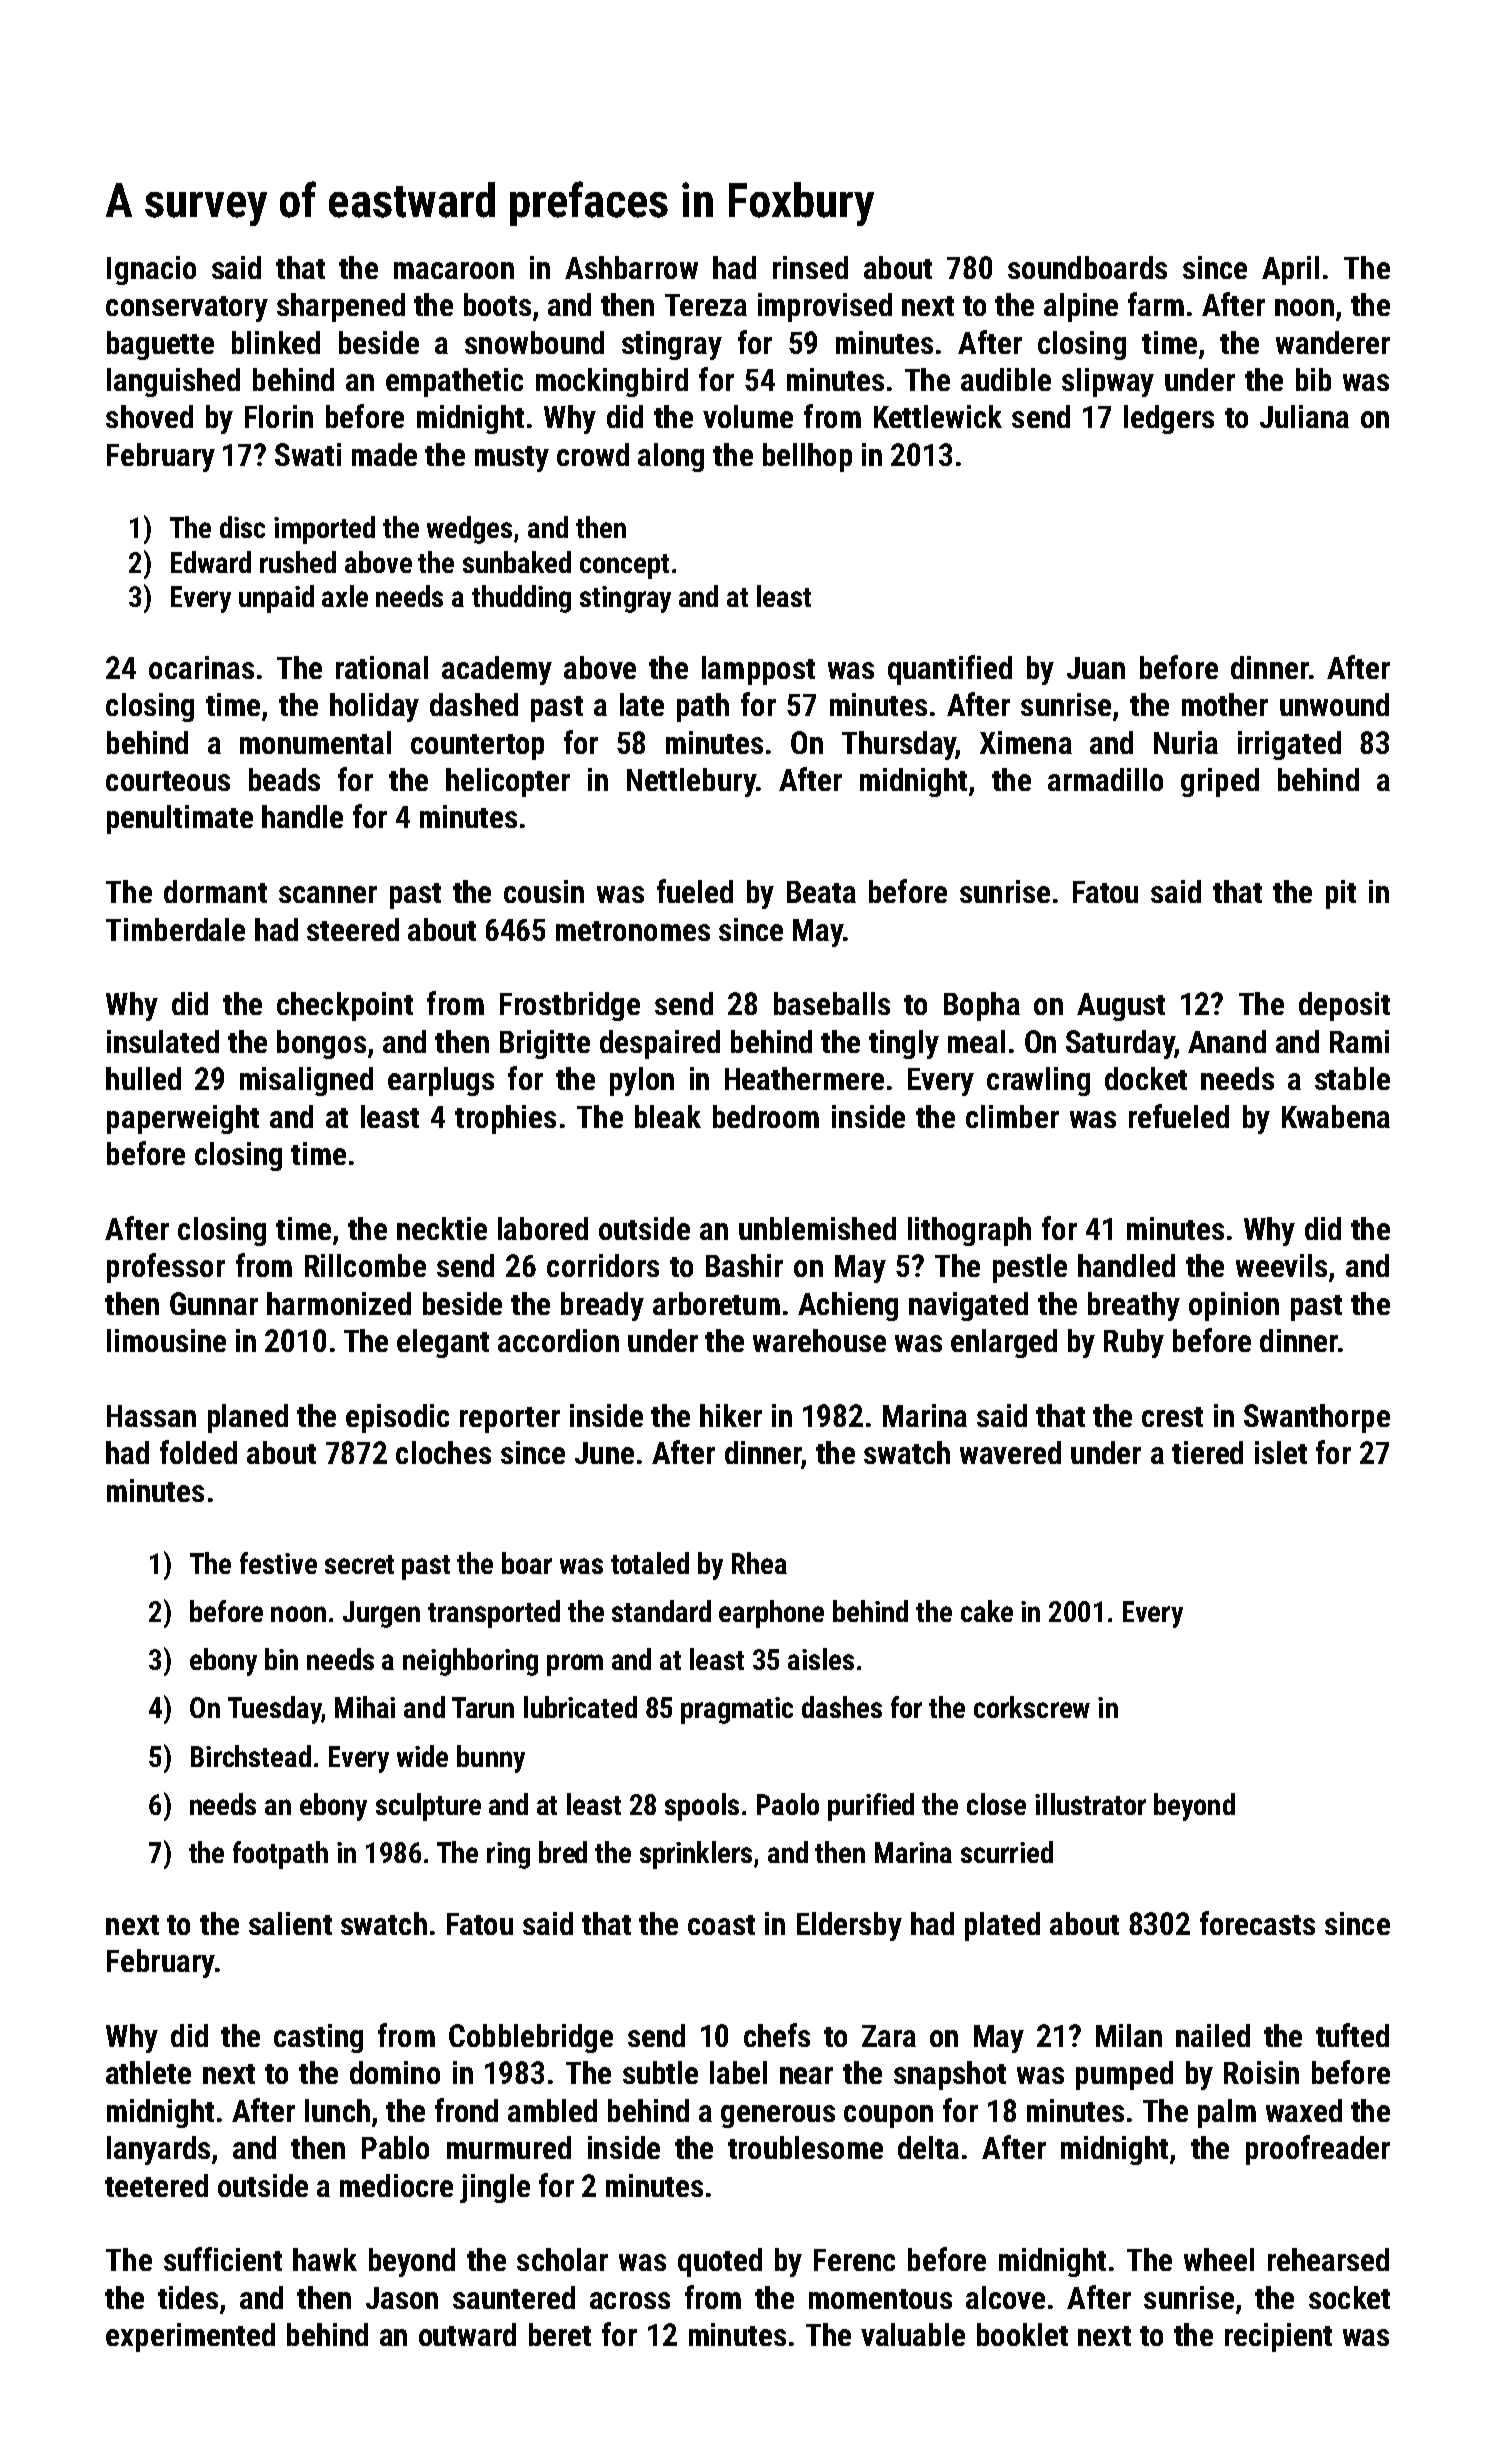  What do you see at coordinates (603, 1265) in the screenshot?
I see `corridors` at bounding box center [603, 1265].
